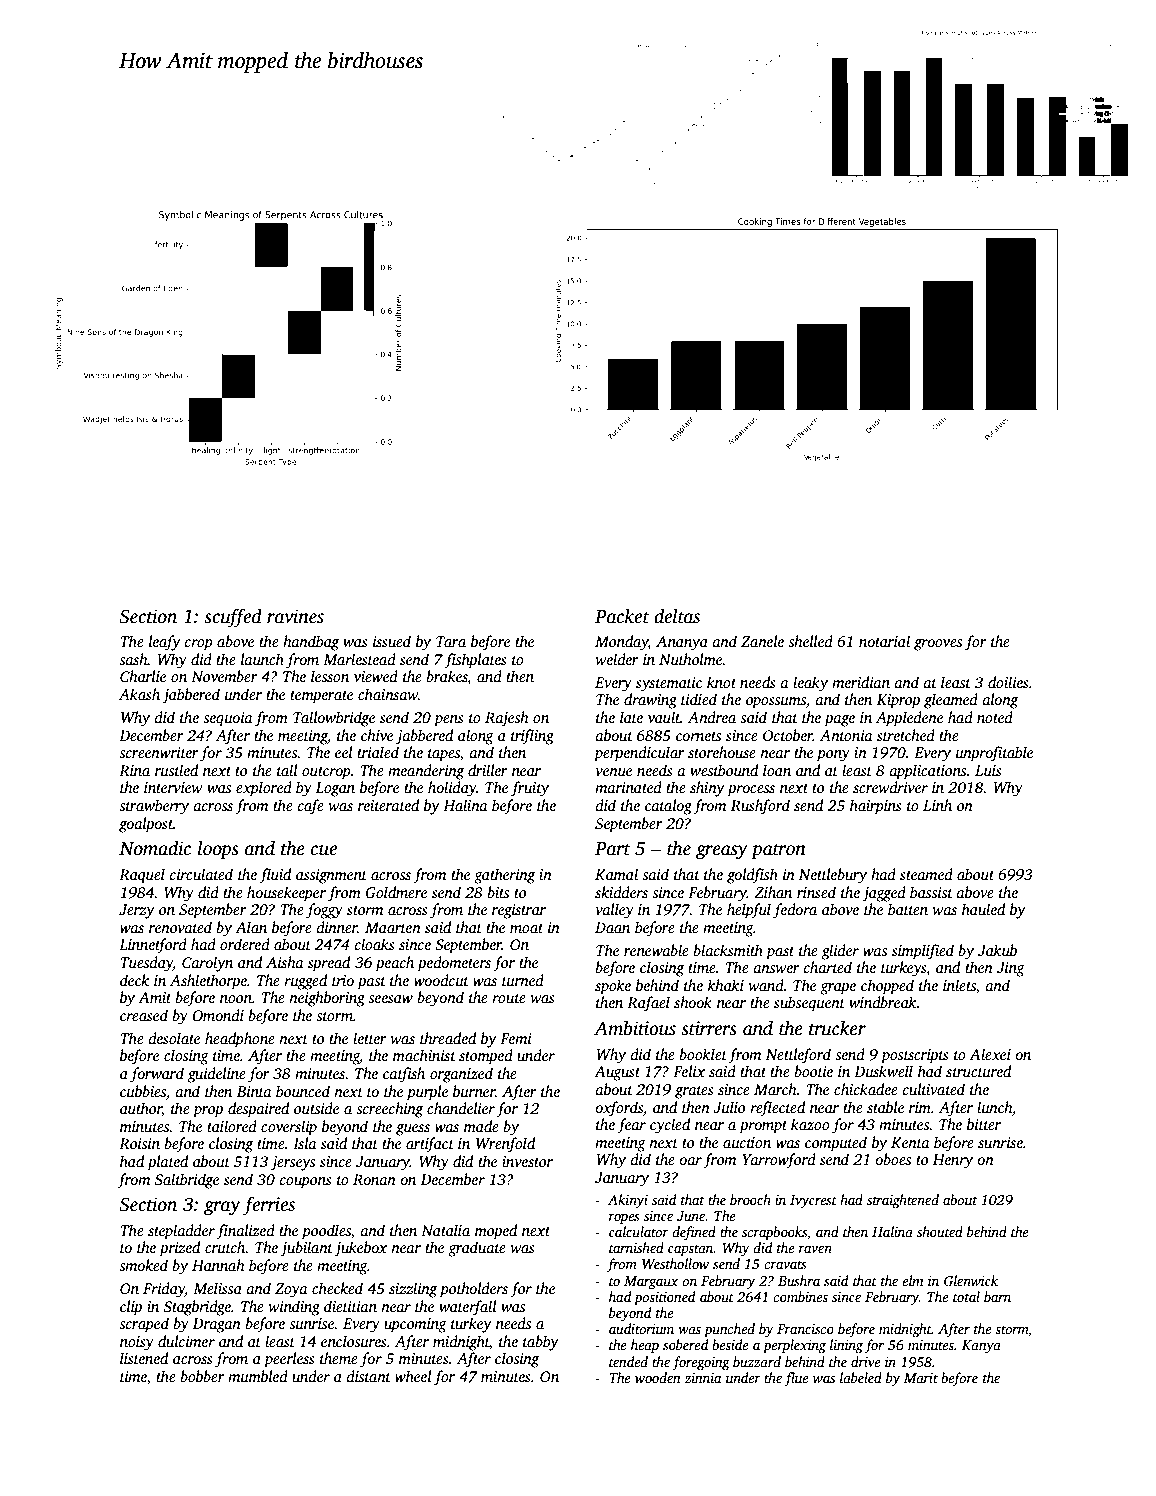  What do you see at coordinates (233, 618) in the screenshot?
I see `scuffed` at bounding box center [233, 618].
